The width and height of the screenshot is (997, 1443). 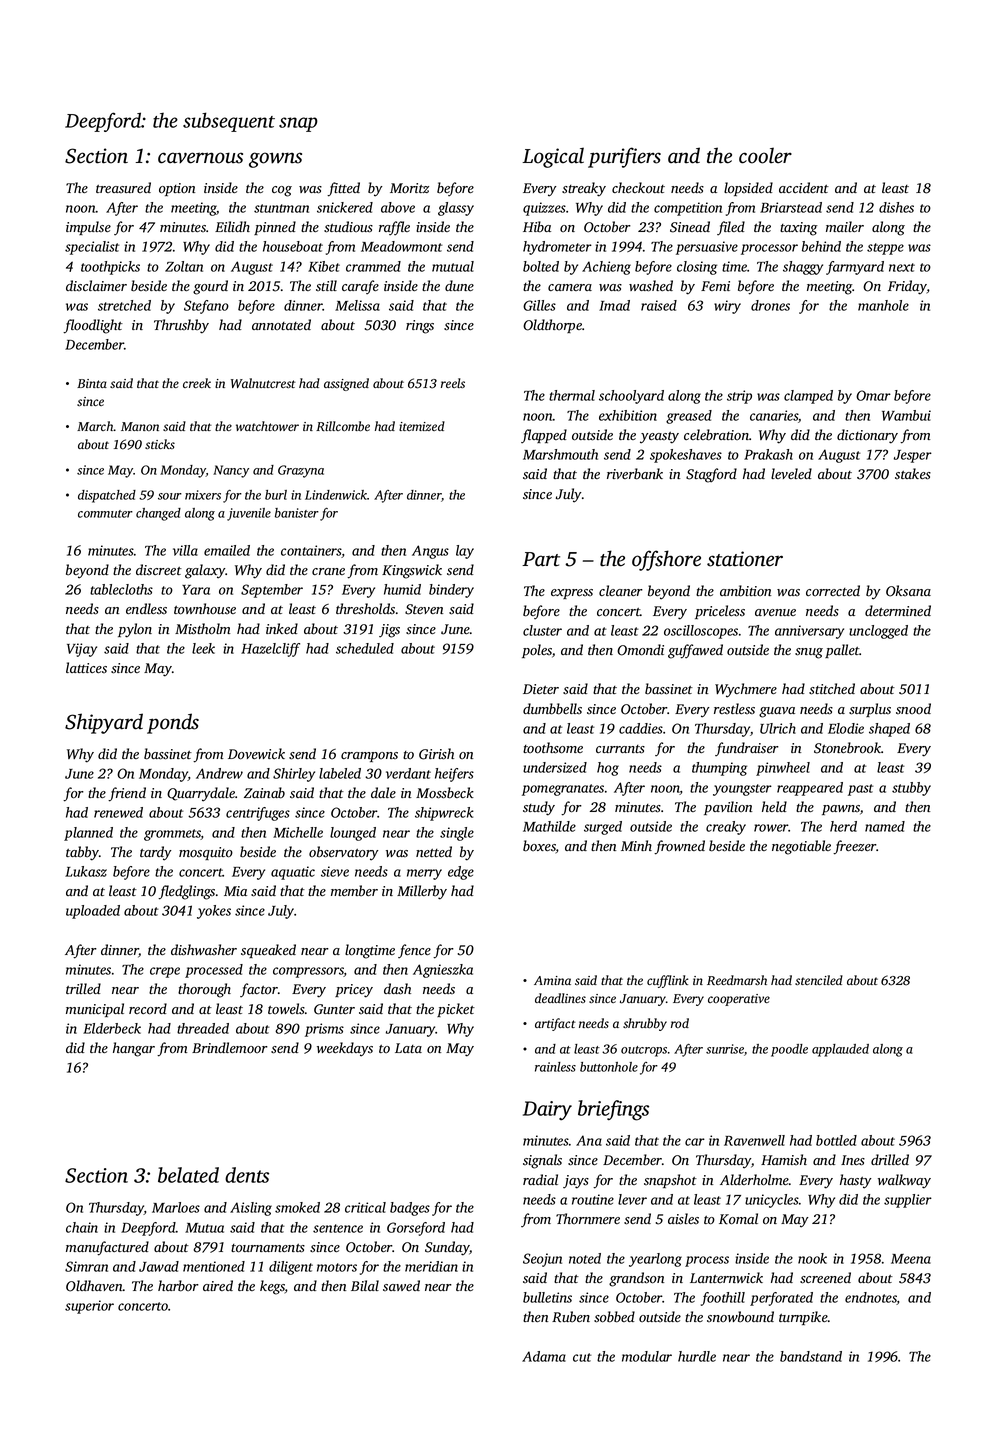 What do you see at coordinates (571, 1317) in the screenshot?
I see `Ruben` at bounding box center [571, 1317].
